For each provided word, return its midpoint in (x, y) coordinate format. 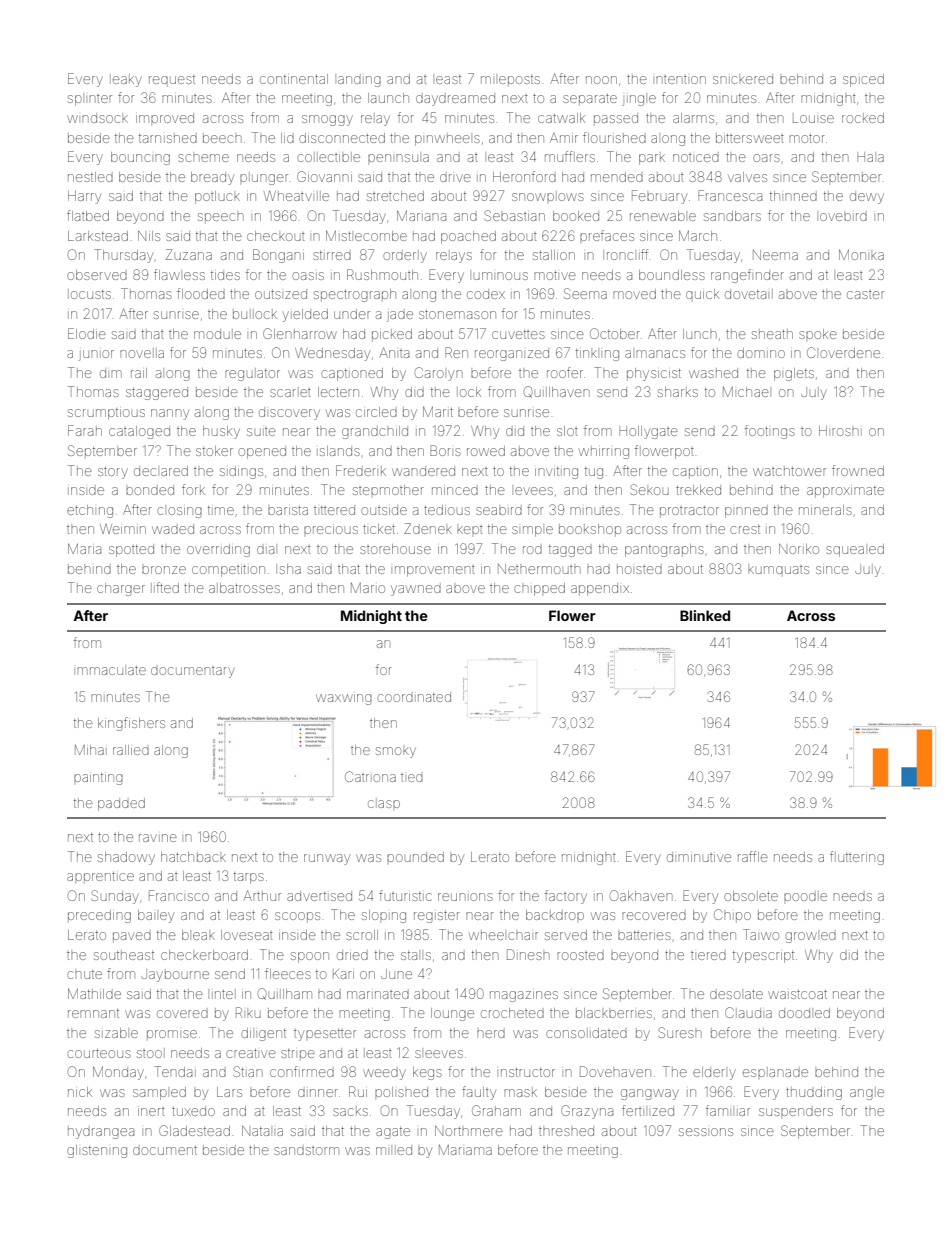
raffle (753, 856)
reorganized (512, 354)
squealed (855, 550)
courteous (99, 1053)
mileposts (510, 80)
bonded (150, 490)
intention (681, 80)
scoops (297, 917)
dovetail (749, 294)
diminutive (699, 857)
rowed (486, 451)
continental (294, 79)
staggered (157, 393)
